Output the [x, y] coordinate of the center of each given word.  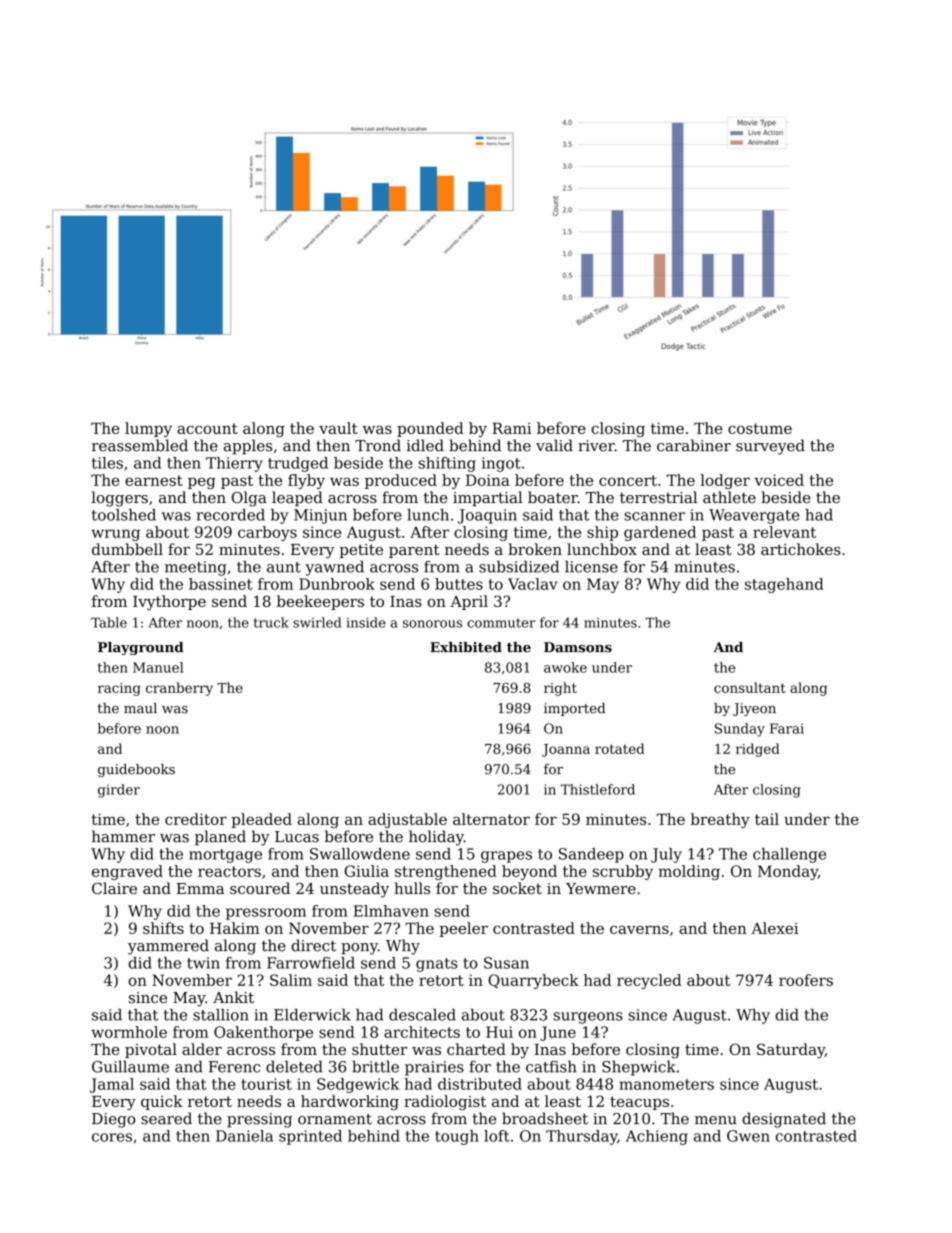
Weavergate [754, 516]
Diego [113, 1120]
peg [202, 483]
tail [767, 819]
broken [535, 549]
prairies [434, 1068]
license [591, 566]
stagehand [784, 585]
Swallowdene [360, 854]
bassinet [221, 584]
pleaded [261, 820]
